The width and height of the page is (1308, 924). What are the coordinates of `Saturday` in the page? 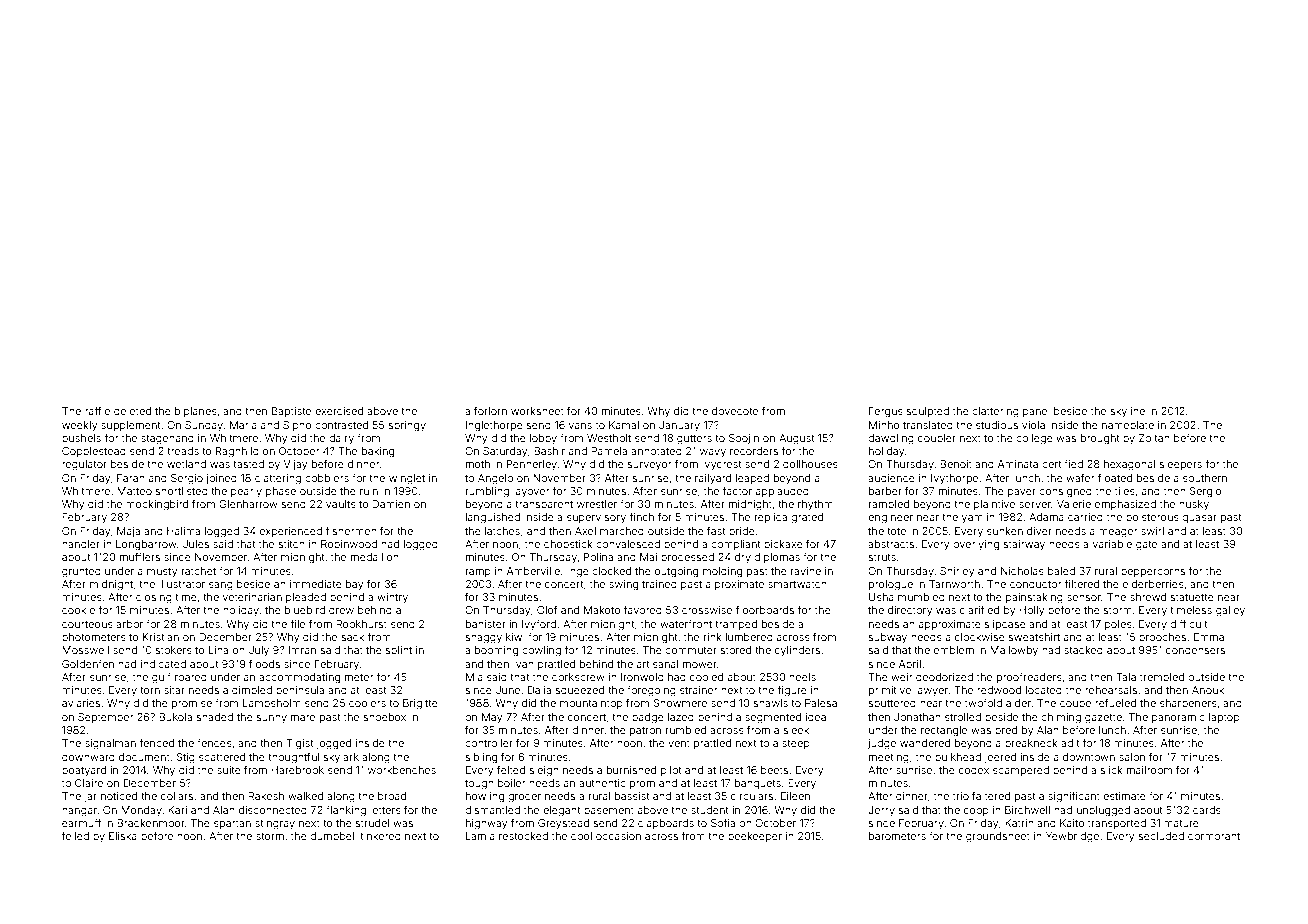 It's located at (505, 452).
